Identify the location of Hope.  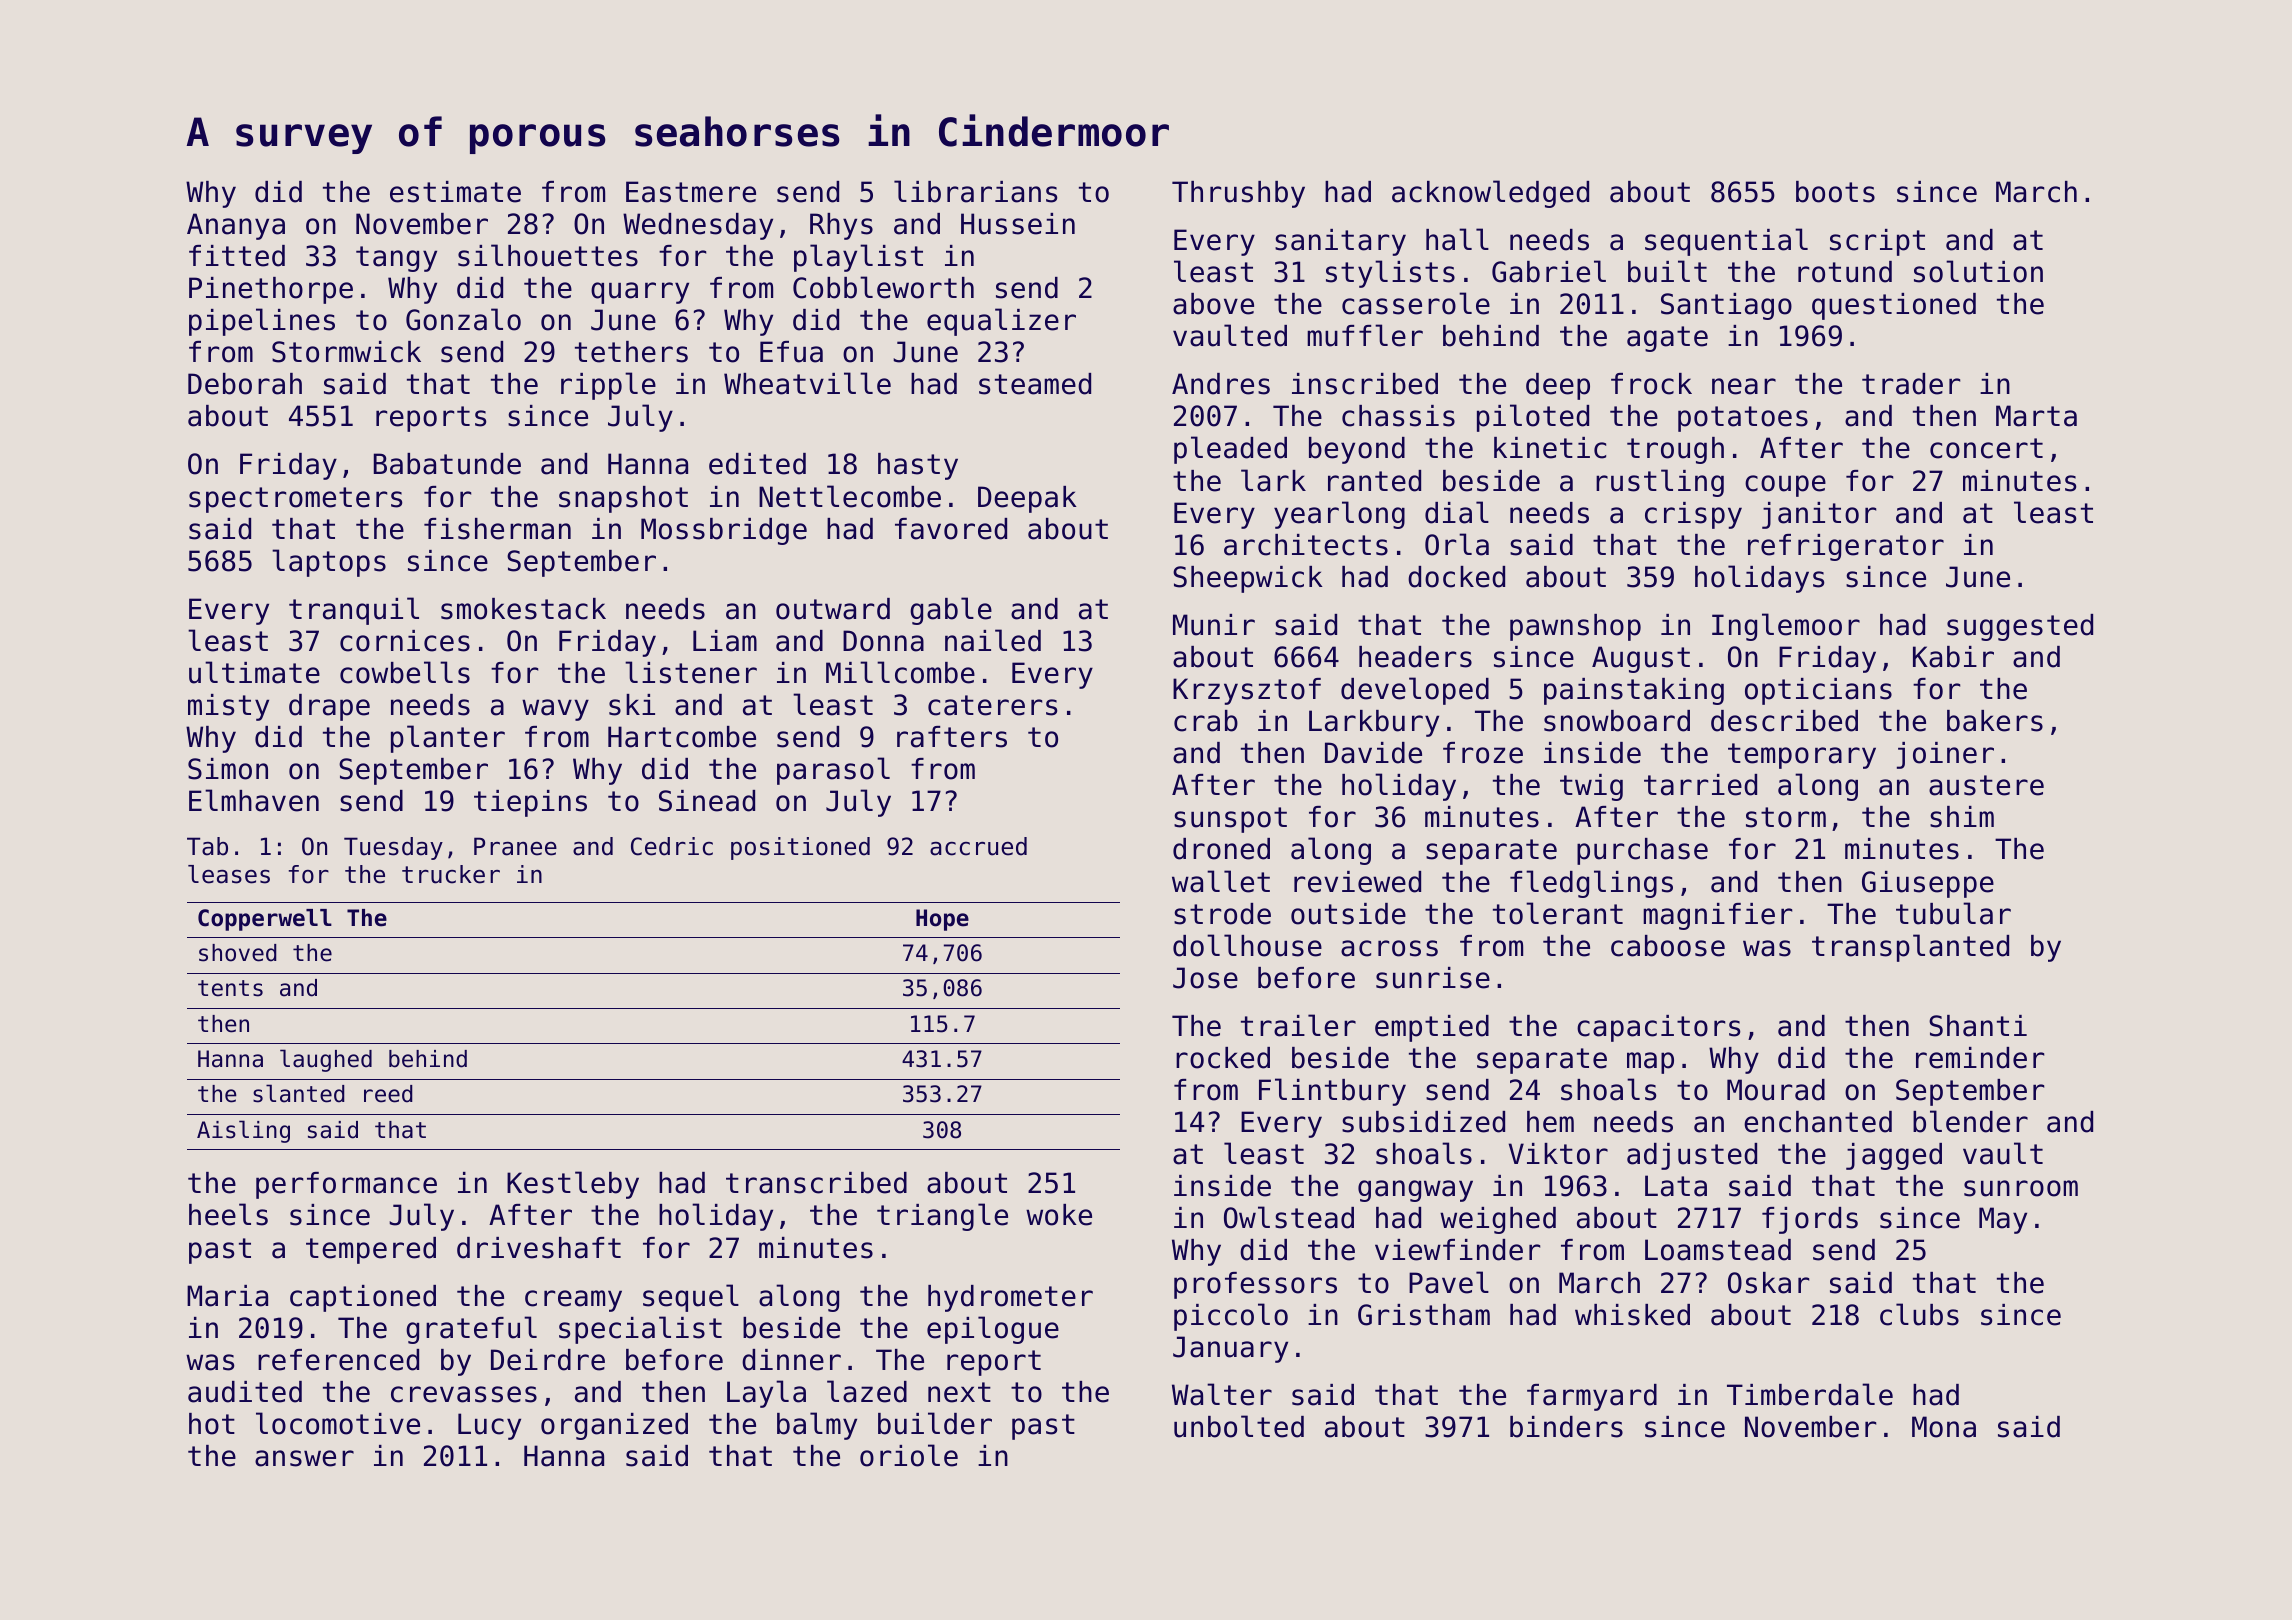
(942, 920).
